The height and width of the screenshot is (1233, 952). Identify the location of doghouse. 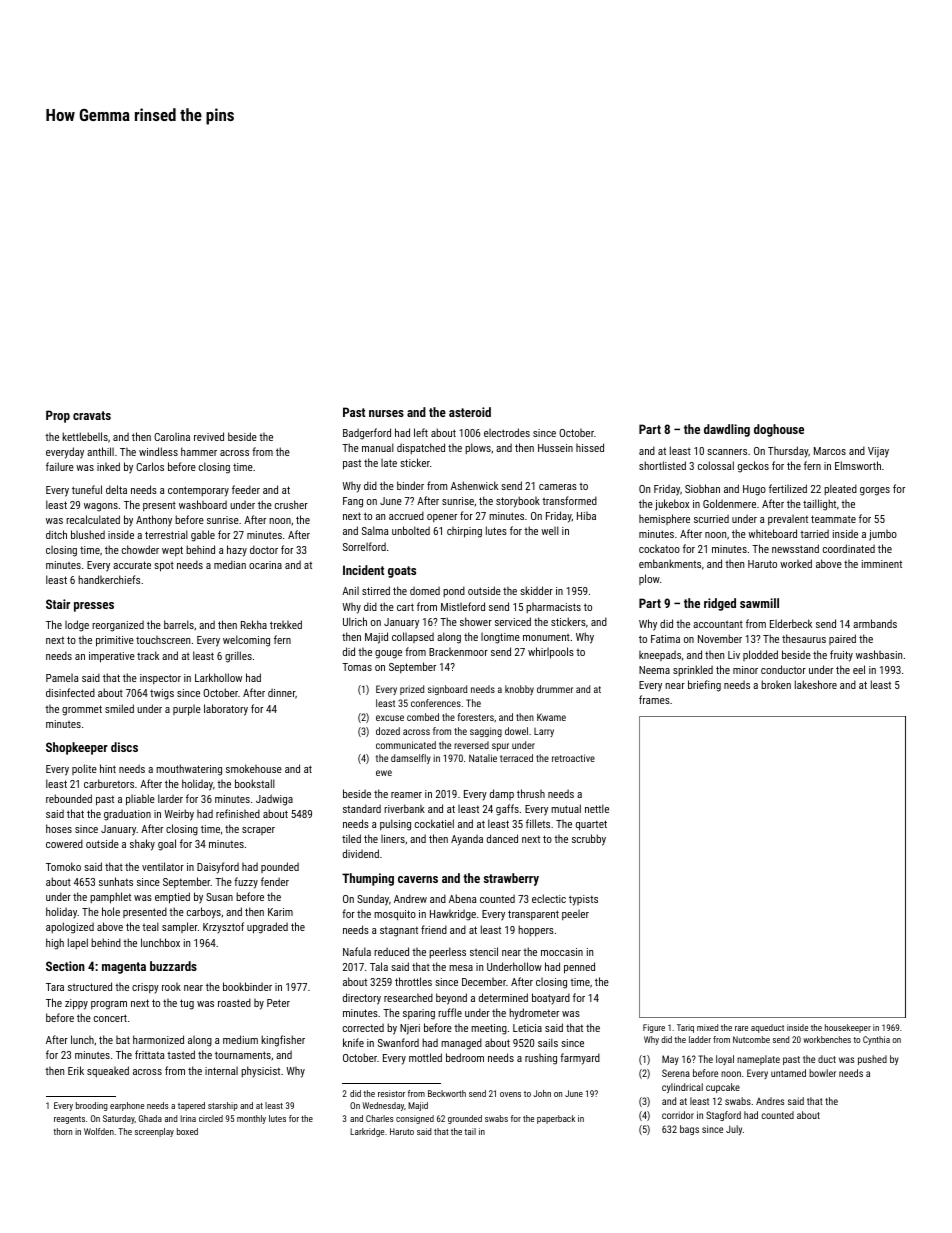
(779, 430).
